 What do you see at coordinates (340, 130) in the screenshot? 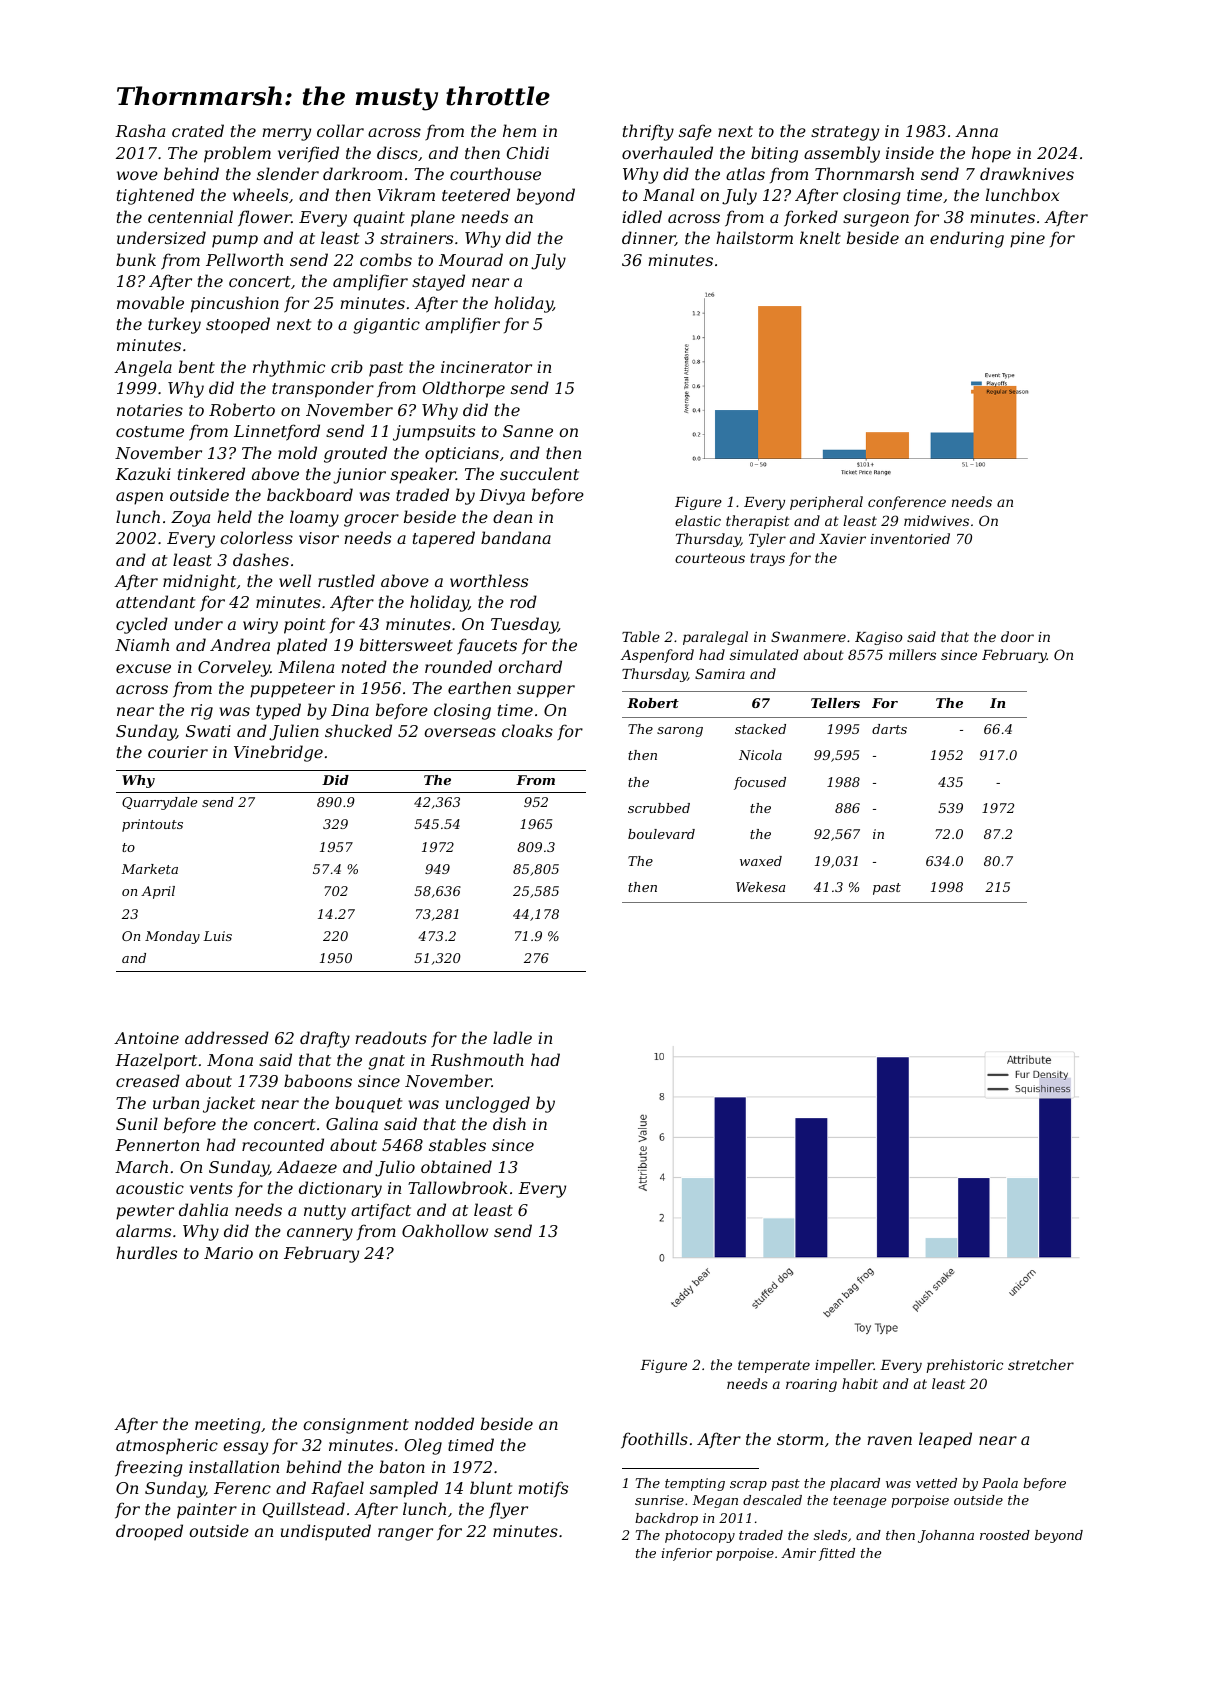
I see `collar` at bounding box center [340, 130].
